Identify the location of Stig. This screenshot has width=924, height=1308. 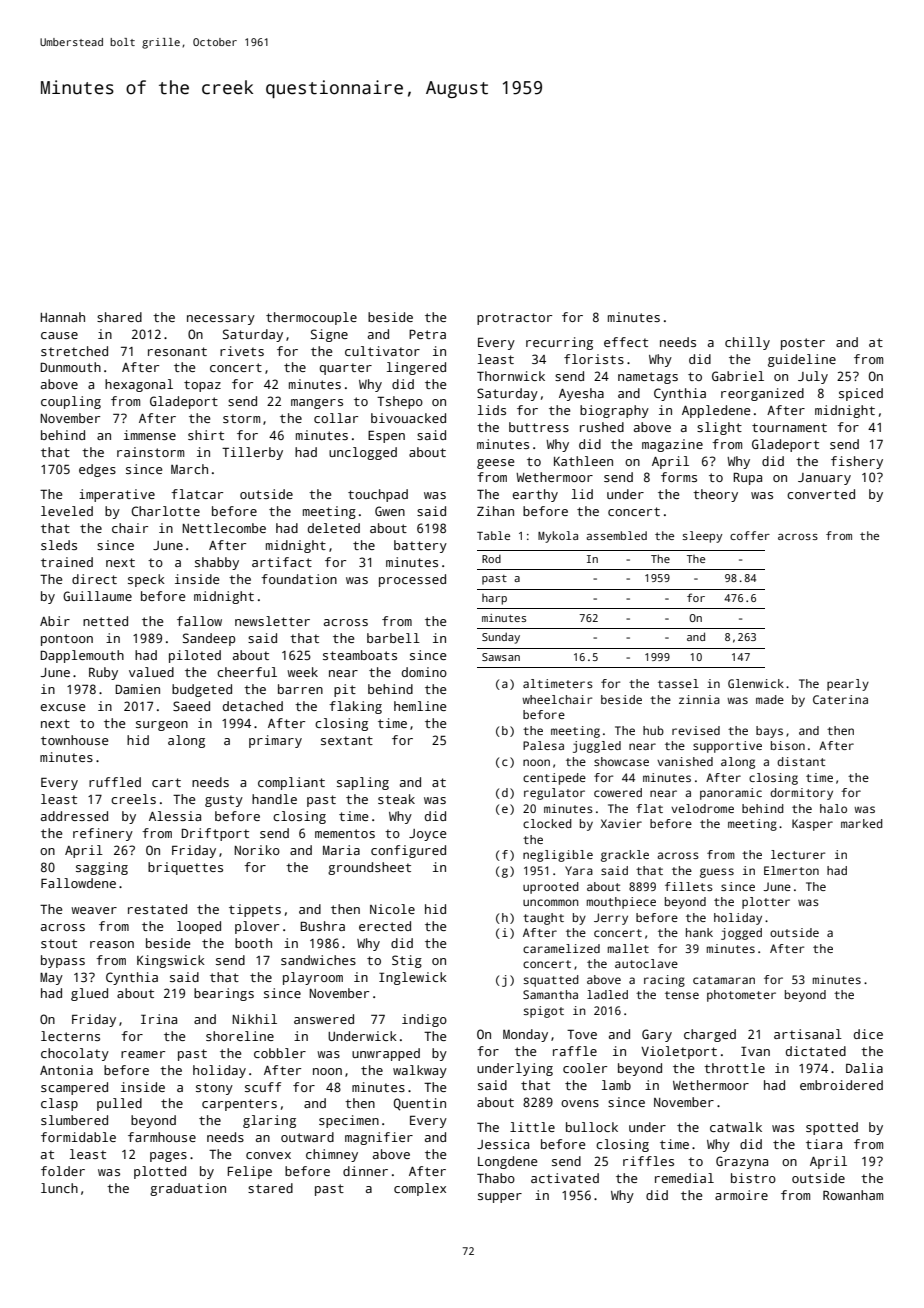
(407, 961).
